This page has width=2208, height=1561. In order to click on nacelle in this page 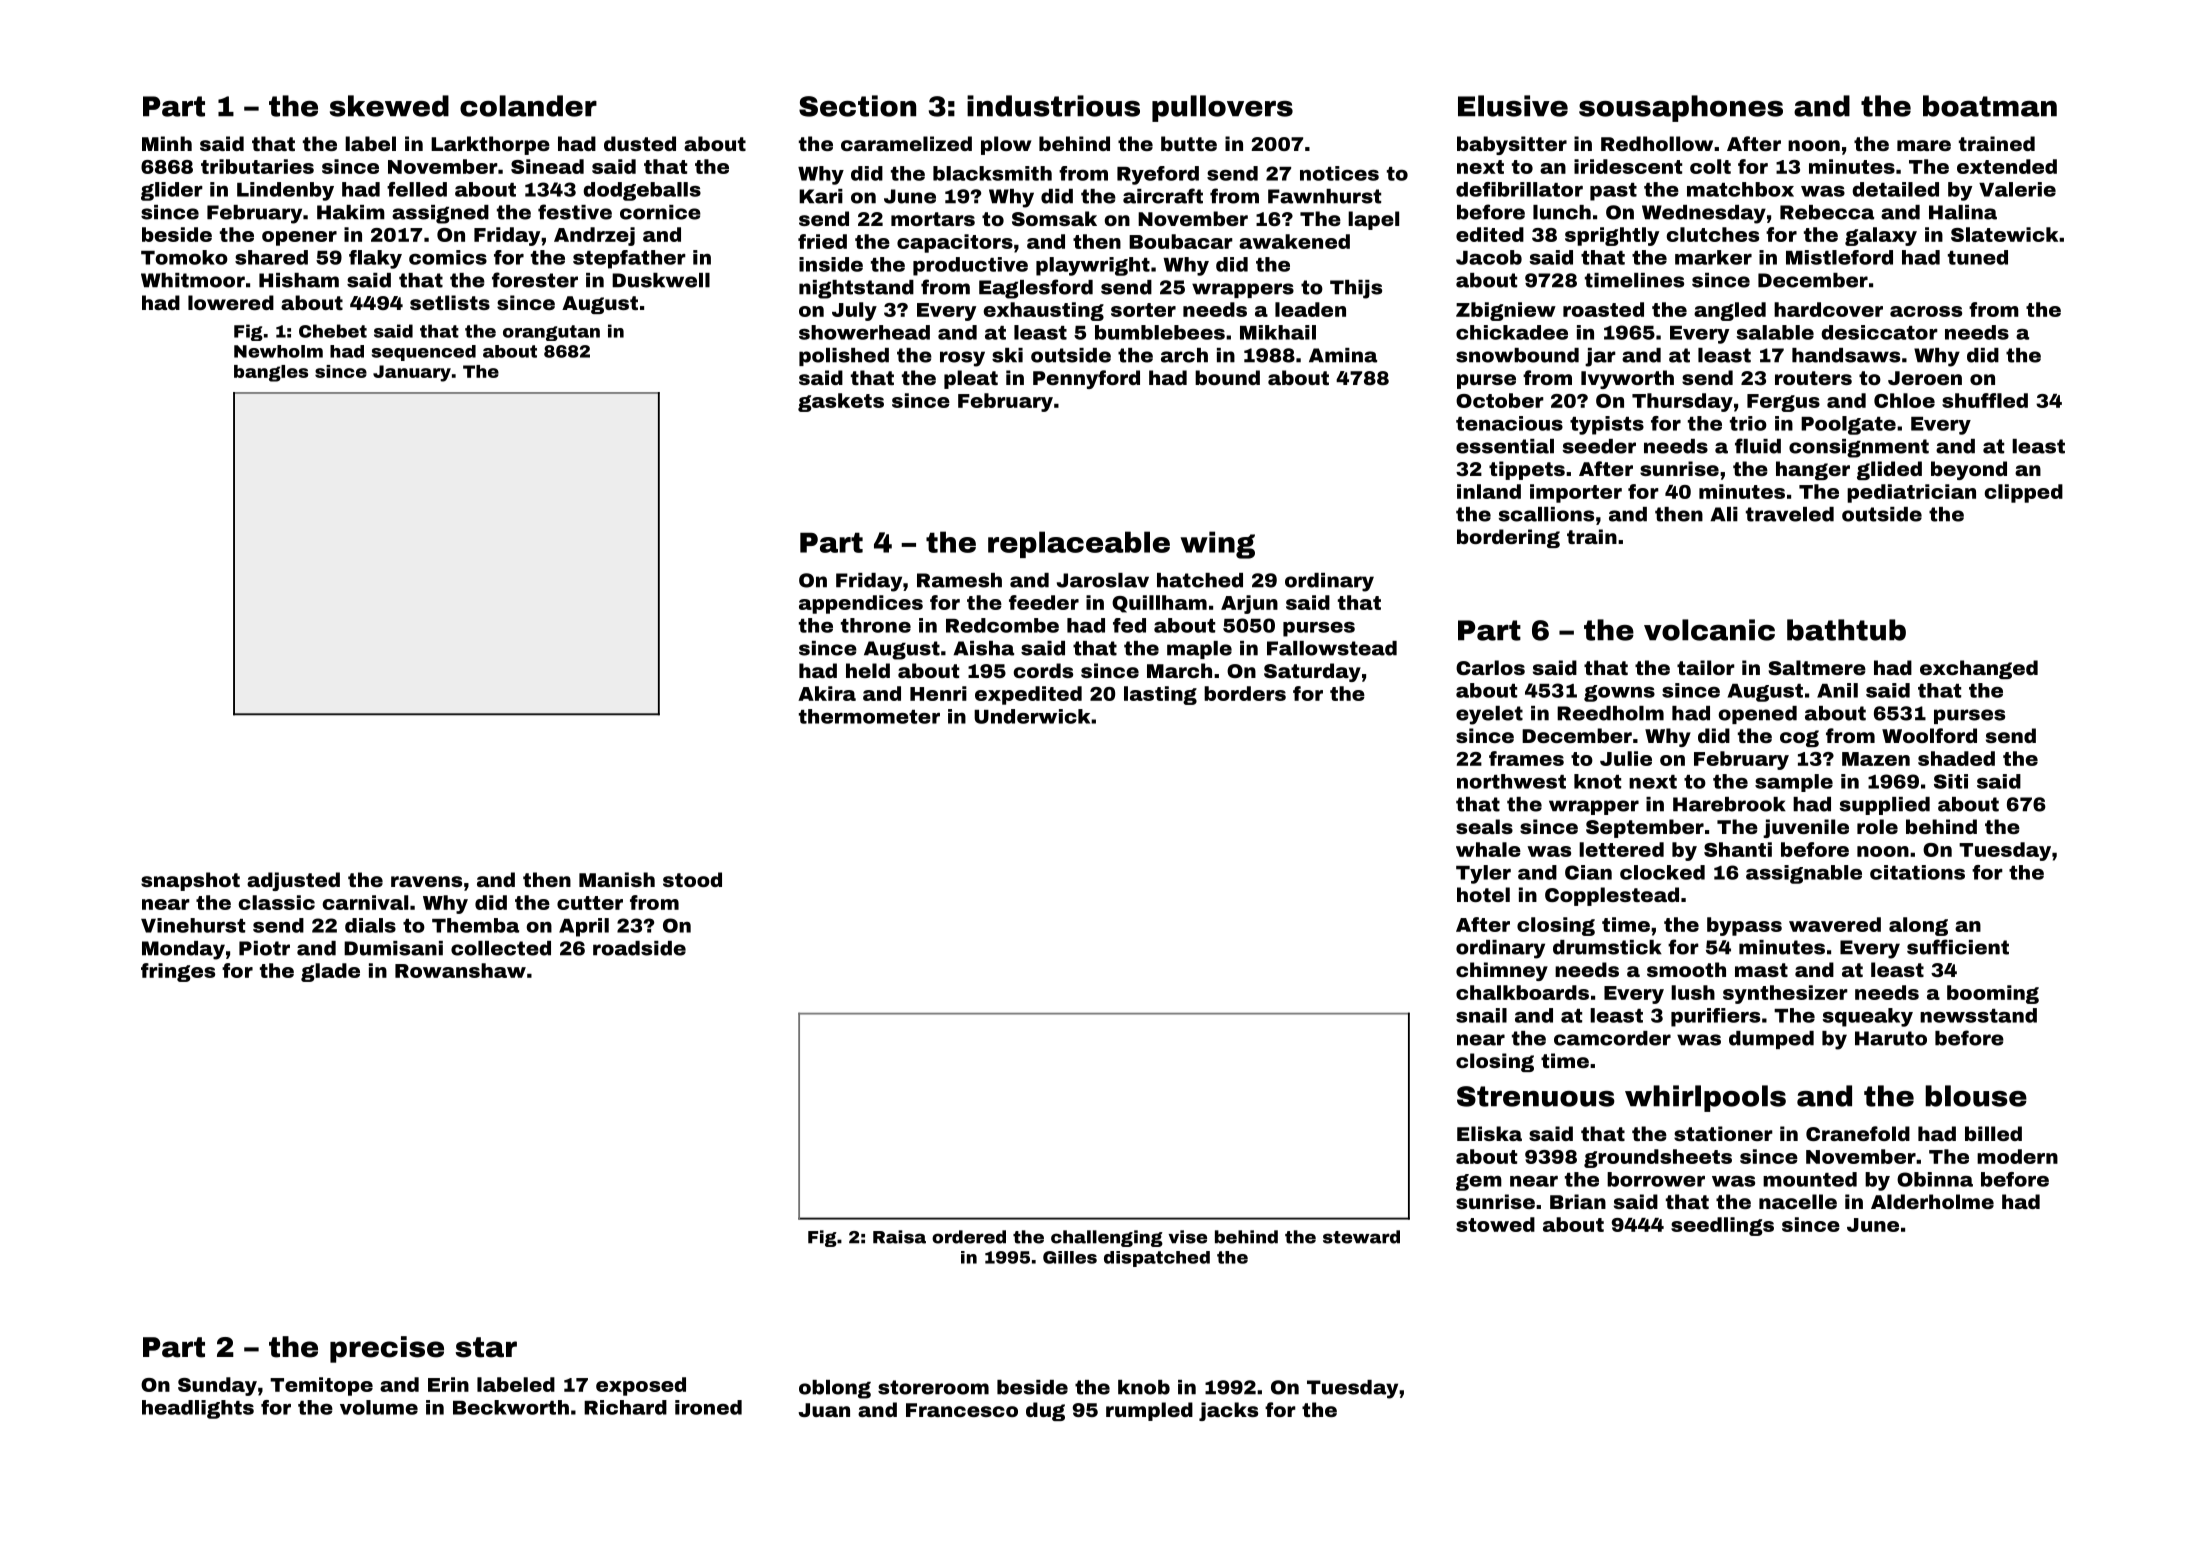, I will do `click(1798, 1201)`.
